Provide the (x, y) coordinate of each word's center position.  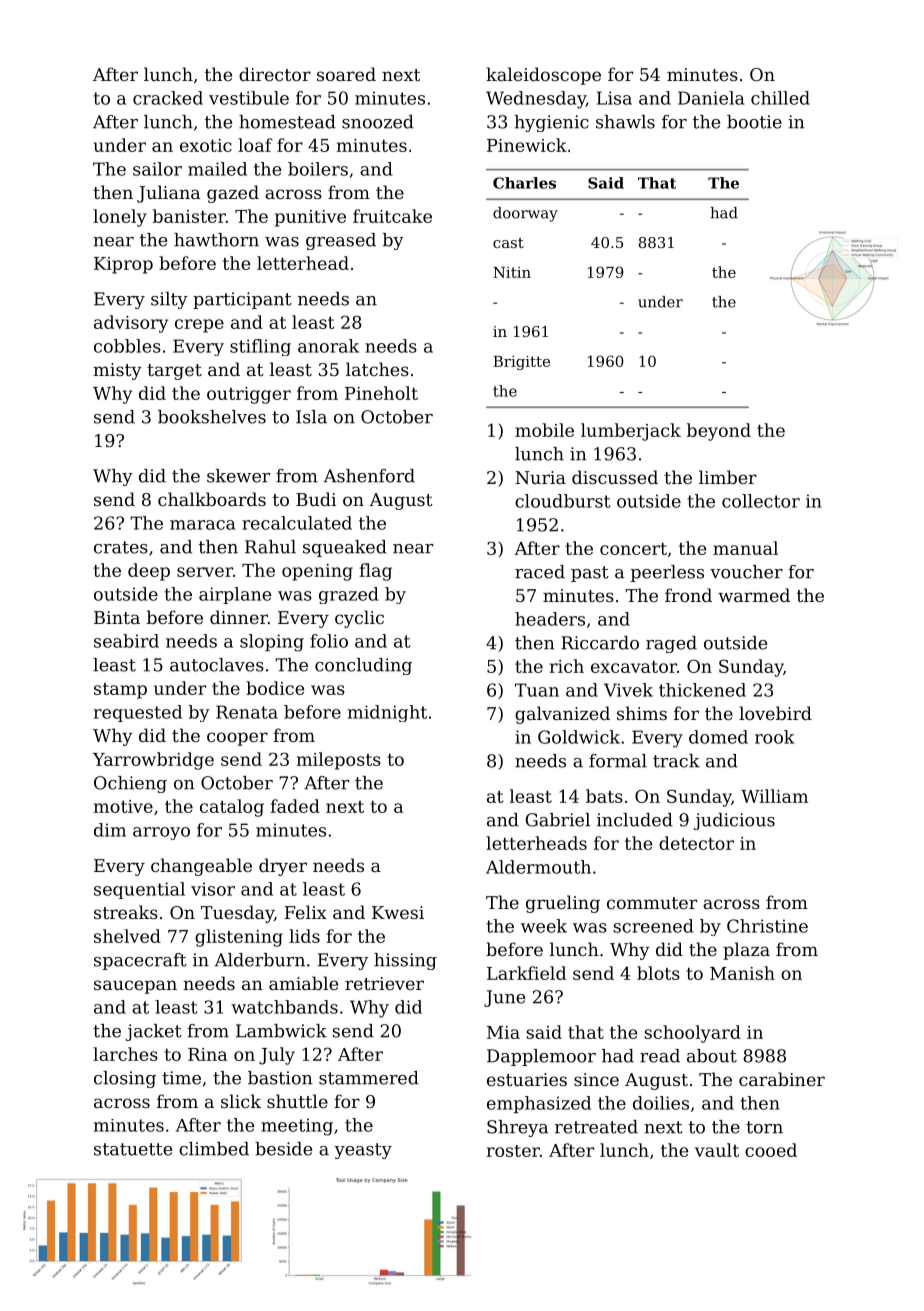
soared (346, 74)
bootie (754, 122)
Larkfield (526, 973)
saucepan (135, 987)
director (275, 74)
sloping (272, 643)
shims (642, 713)
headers (550, 619)
